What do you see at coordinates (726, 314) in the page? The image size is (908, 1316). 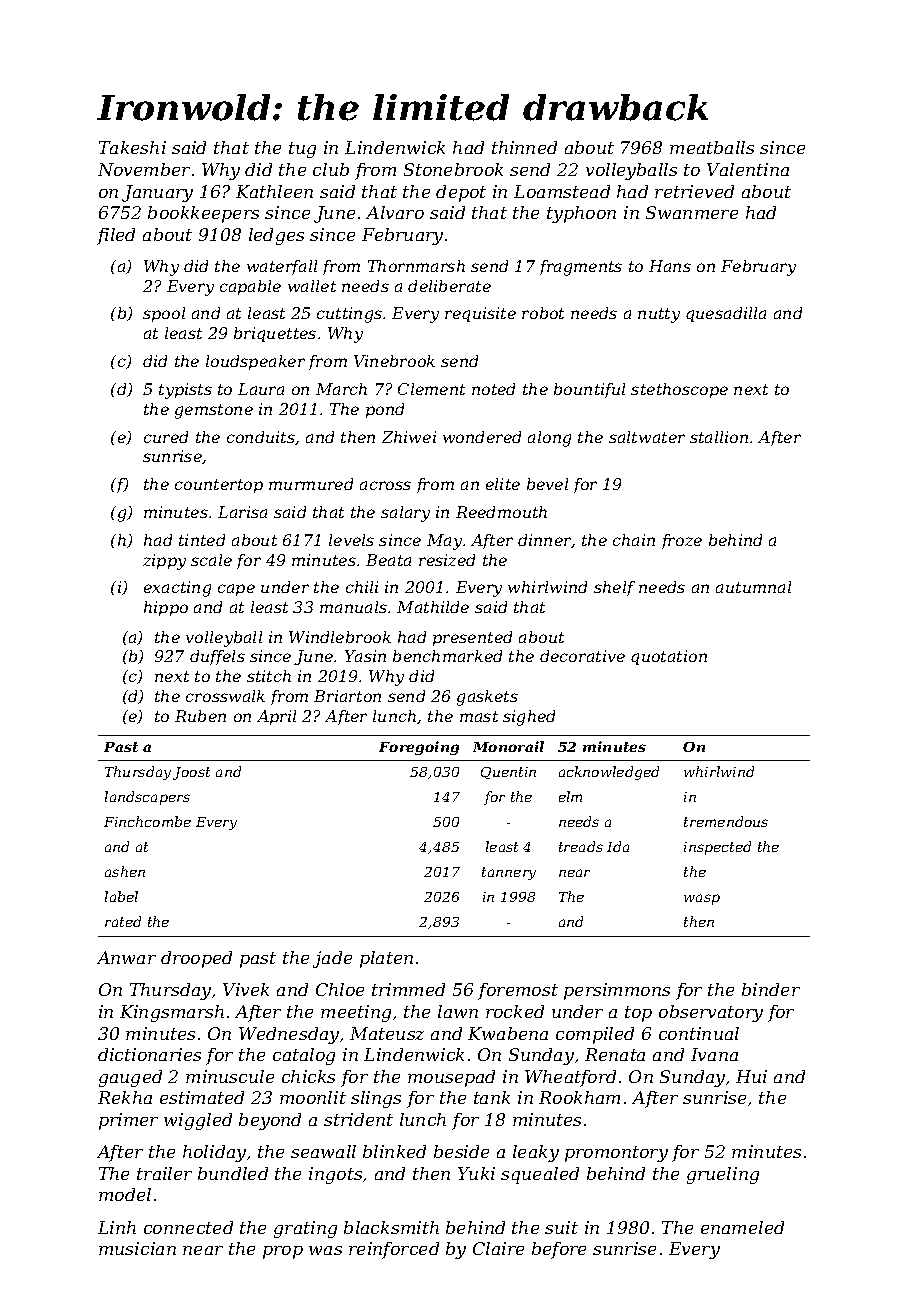 I see `quesadilla` at bounding box center [726, 314].
